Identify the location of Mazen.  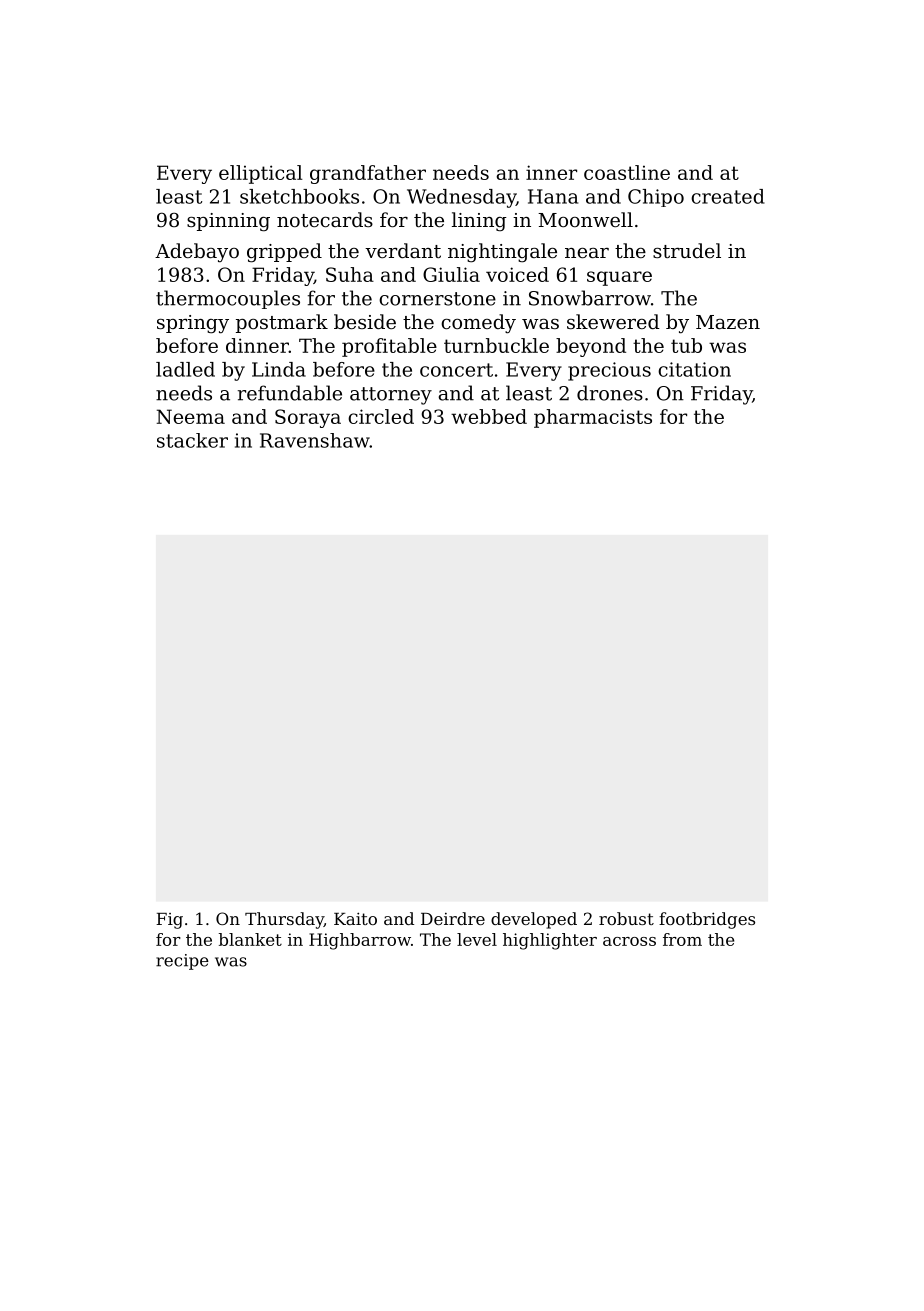
(728, 322).
